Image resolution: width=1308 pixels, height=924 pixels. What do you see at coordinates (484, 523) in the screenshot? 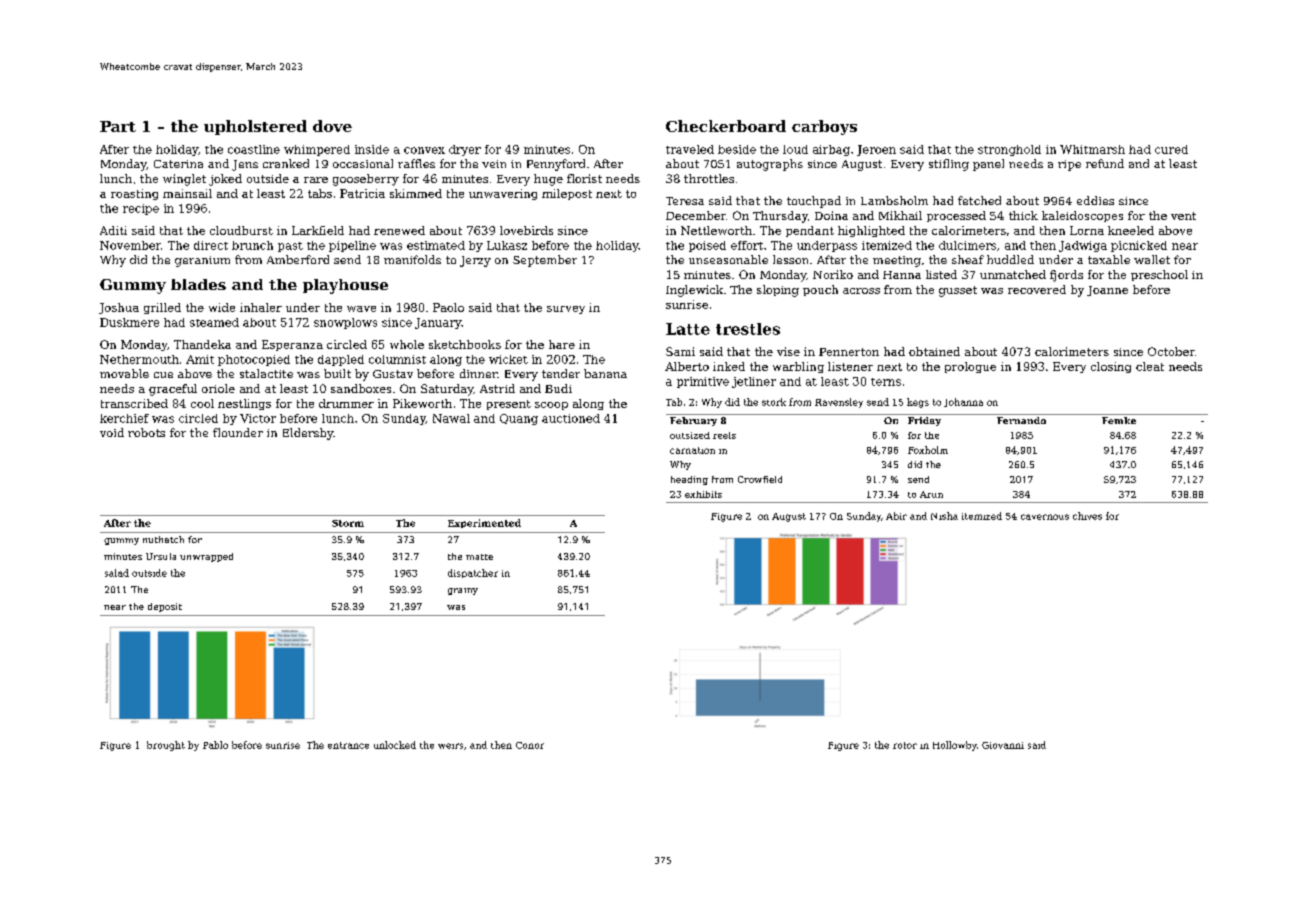
I see `Experimented` at bounding box center [484, 523].
